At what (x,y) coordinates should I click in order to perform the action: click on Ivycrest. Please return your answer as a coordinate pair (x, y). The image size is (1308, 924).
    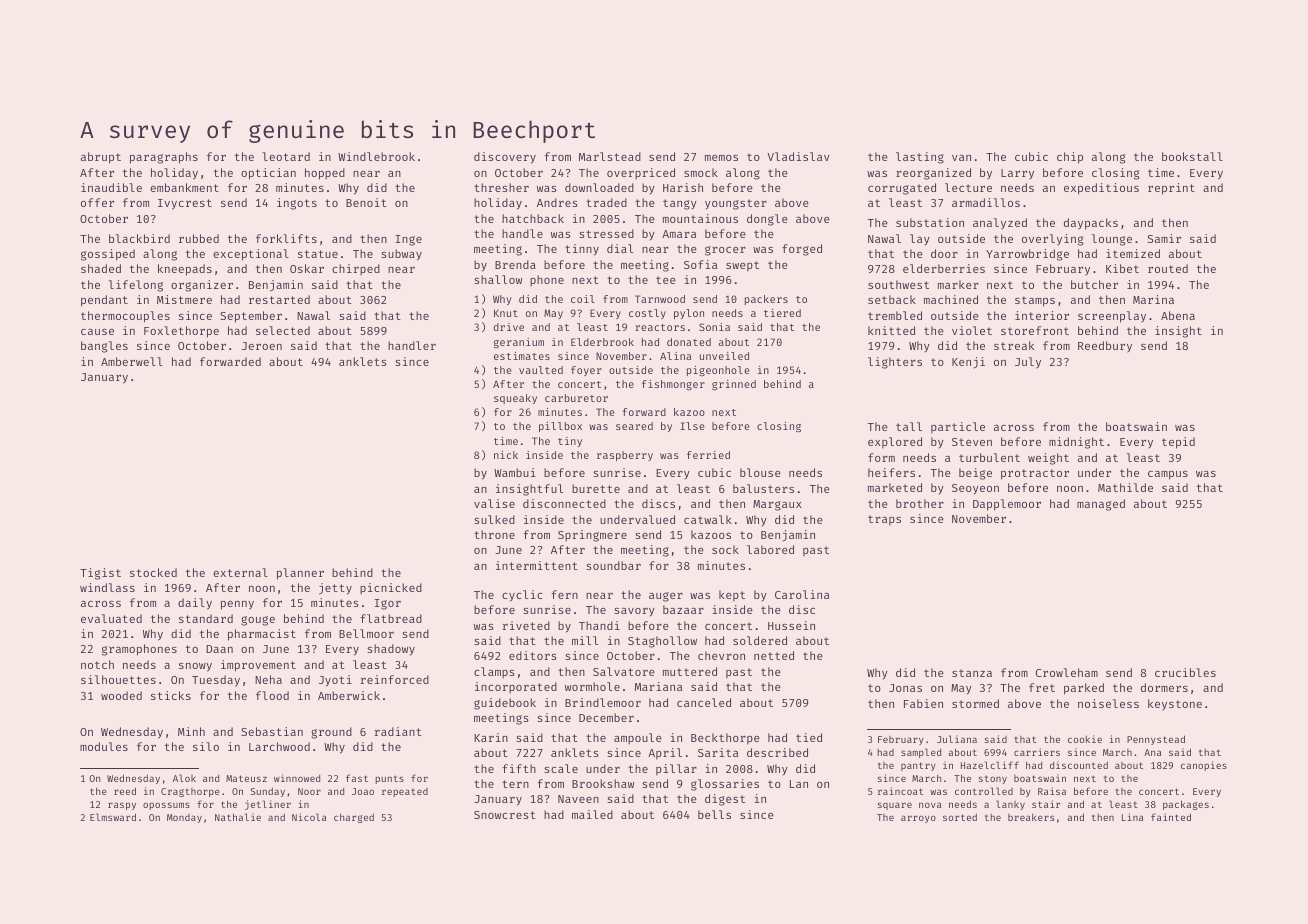
    Looking at the image, I should click on (185, 204).
